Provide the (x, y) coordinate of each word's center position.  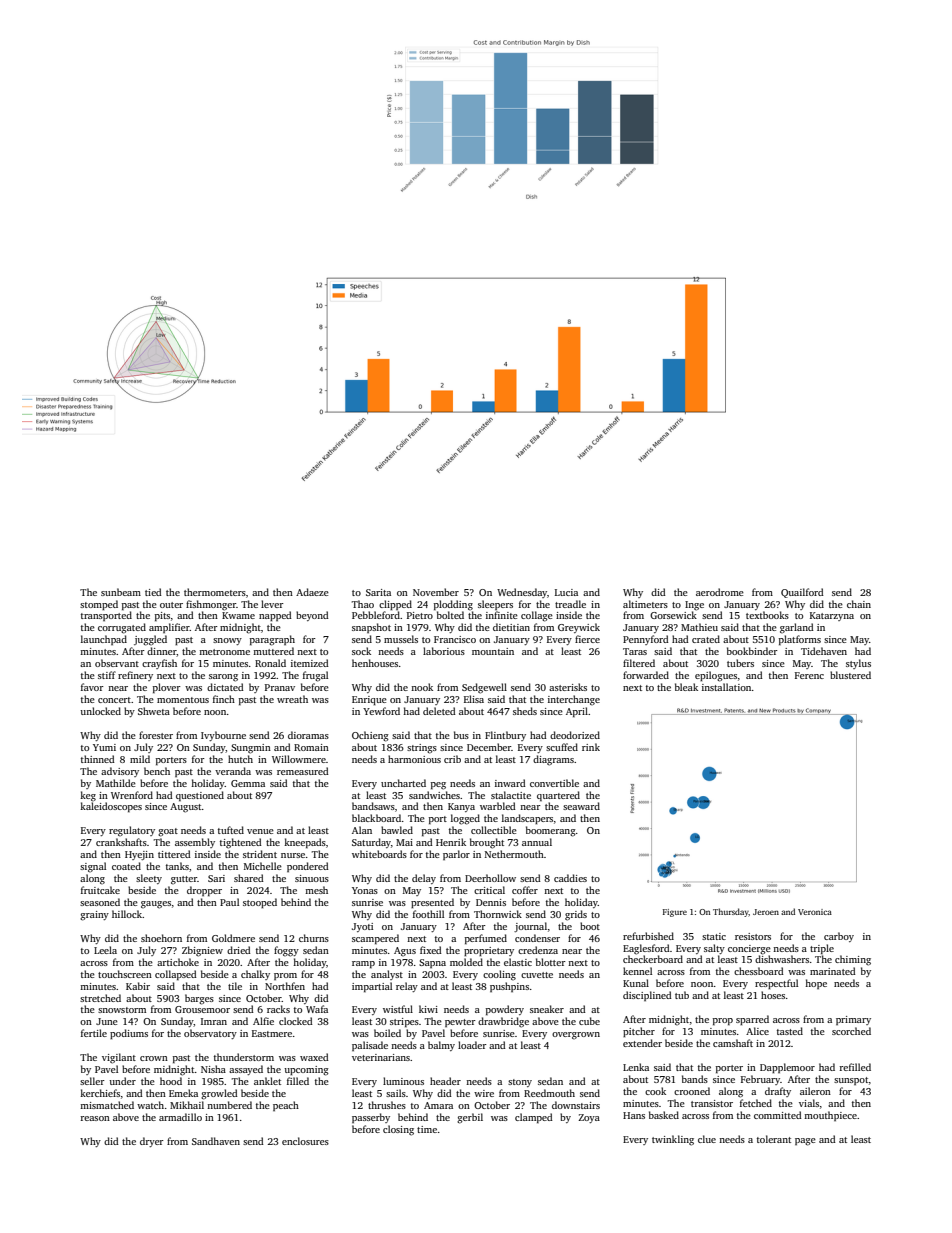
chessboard (759, 971)
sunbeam (121, 592)
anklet (267, 1081)
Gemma (248, 783)
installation (727, 687)
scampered (375, 939)
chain (859, 604)
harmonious (414, 759)
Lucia (566, 592)
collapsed (176, 975)
